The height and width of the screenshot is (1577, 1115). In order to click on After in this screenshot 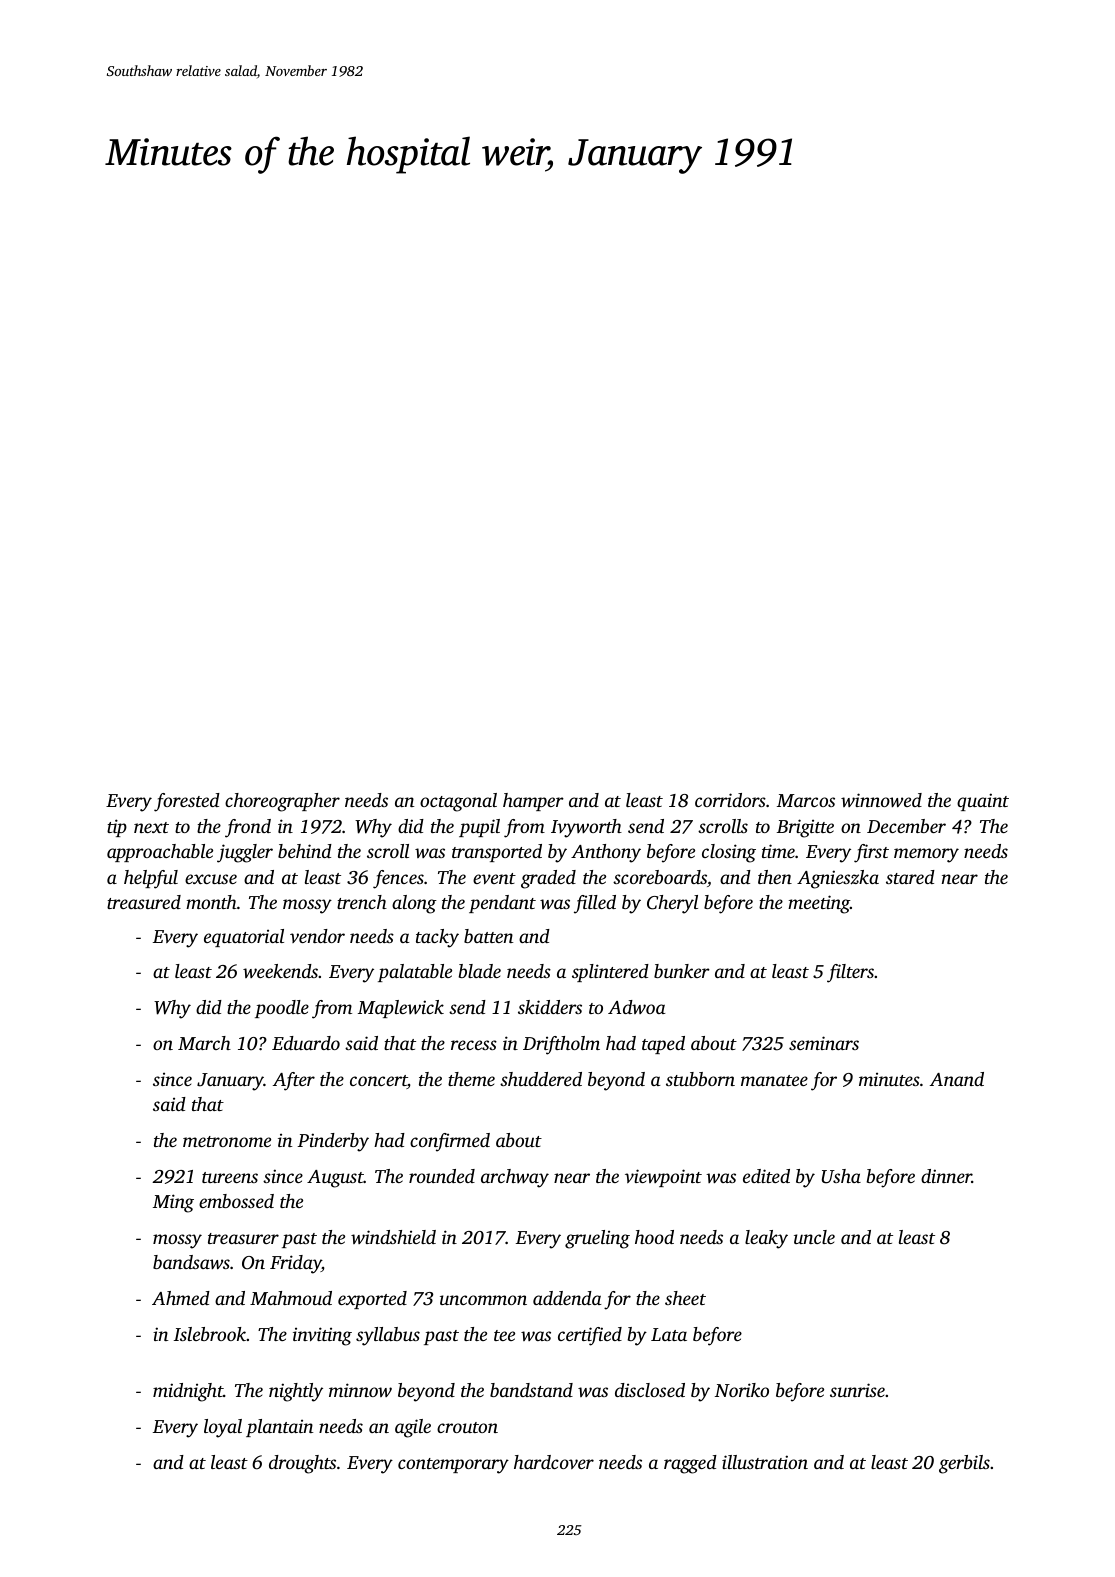, I will do `click(294, 1081)`.
